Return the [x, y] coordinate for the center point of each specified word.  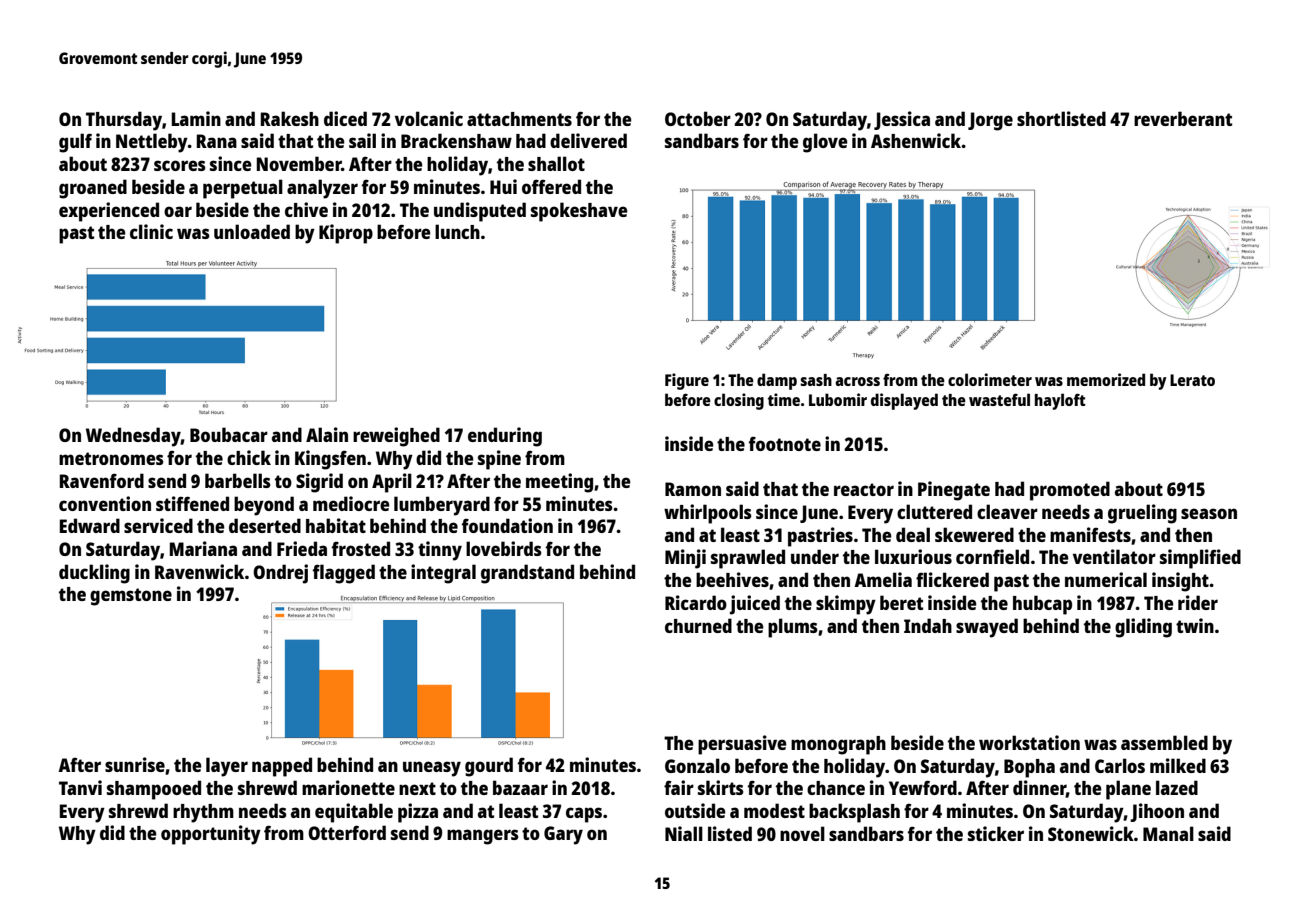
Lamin [196, 118]
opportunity [211, 835]
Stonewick [1091, 833]
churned [698, 625]
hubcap [1042, 605]
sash [816, 380]
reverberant [1183, 118]
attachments [519, 119]
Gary [563, 835]
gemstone [131, 597]
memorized [1106, 379]
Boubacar [229, 434]
